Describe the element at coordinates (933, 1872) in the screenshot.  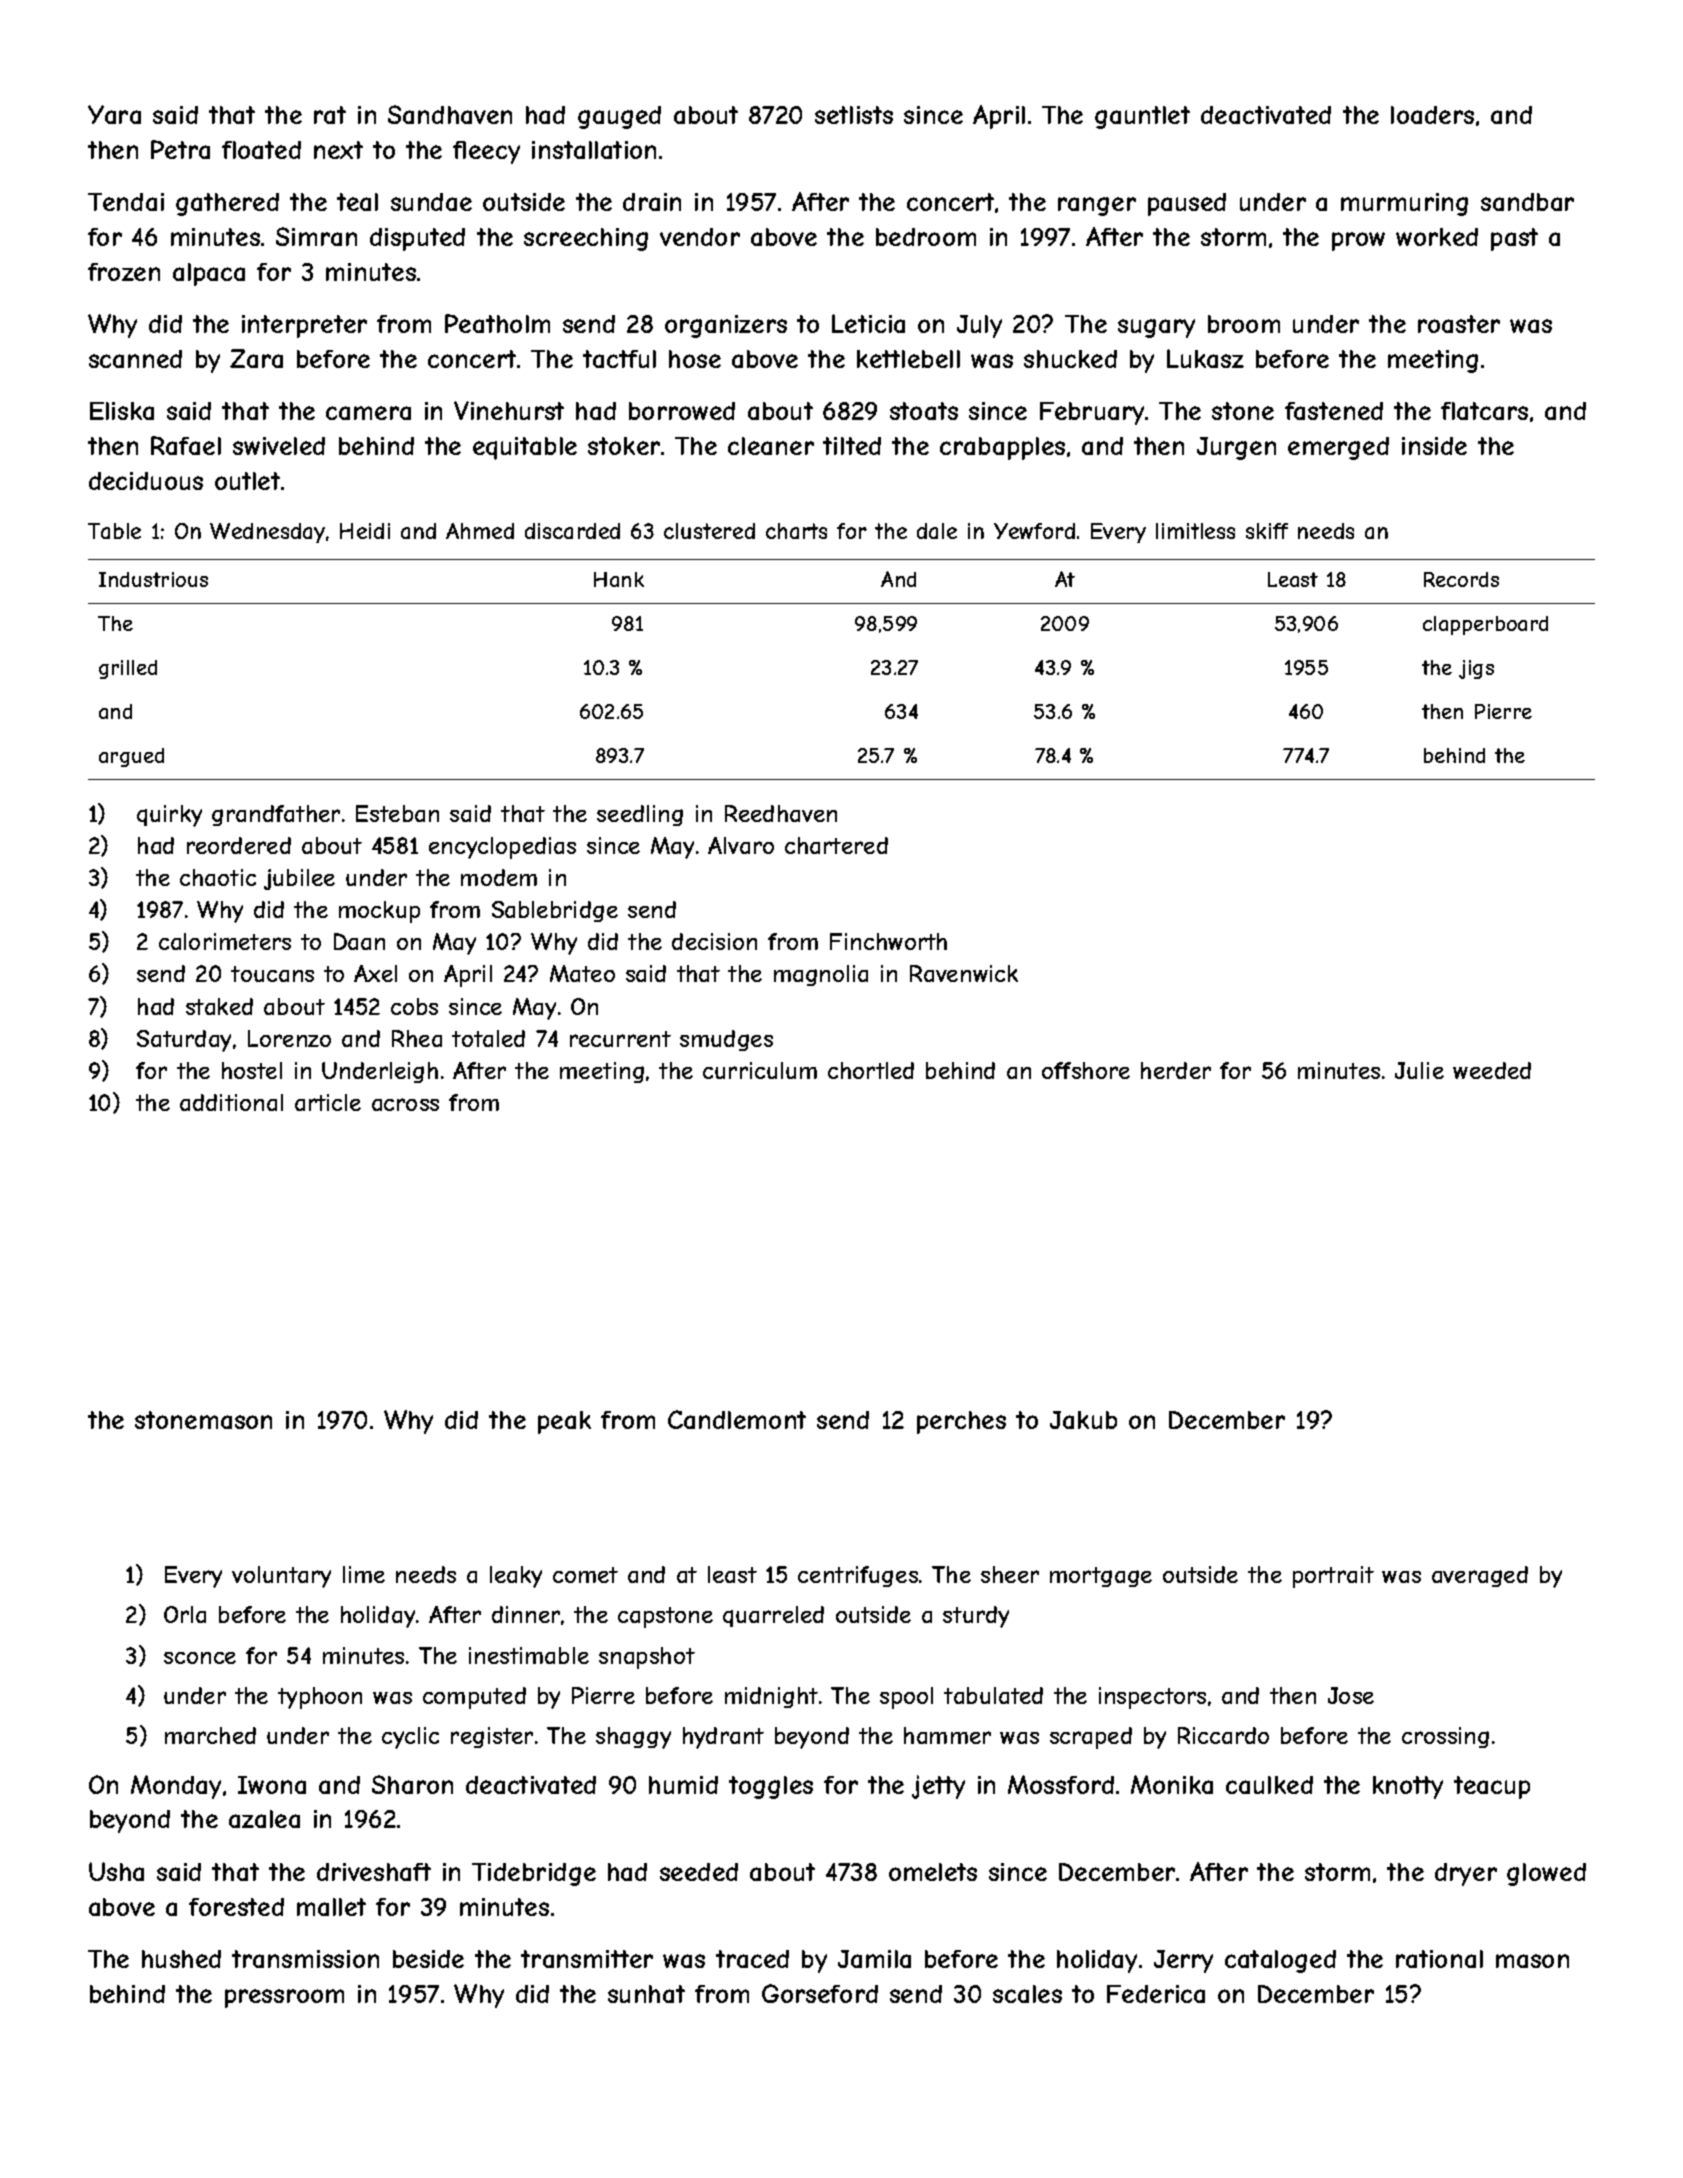
I see `omelets` at that location.
